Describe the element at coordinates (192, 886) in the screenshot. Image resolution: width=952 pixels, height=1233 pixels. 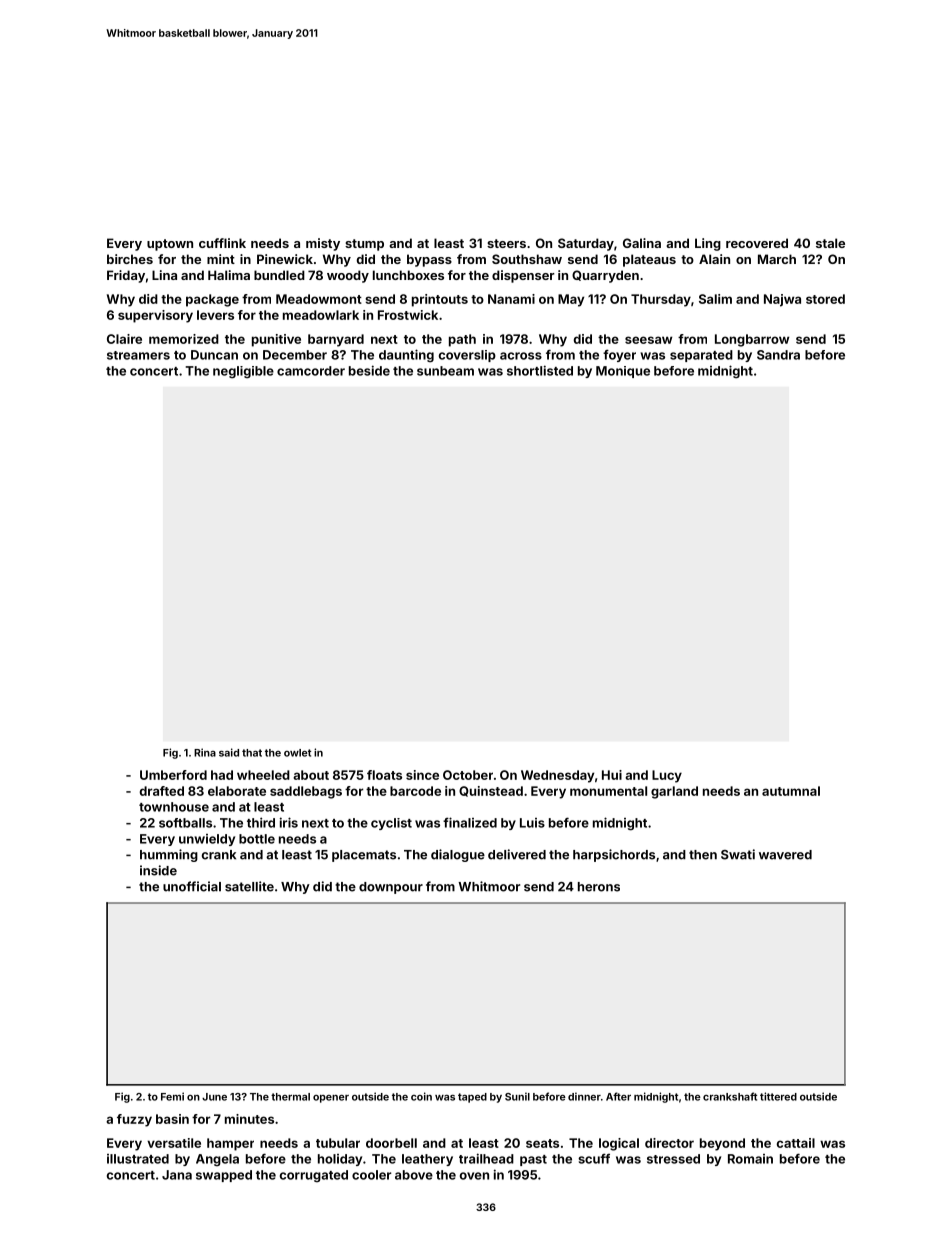
I see `unofficial` at that location.
